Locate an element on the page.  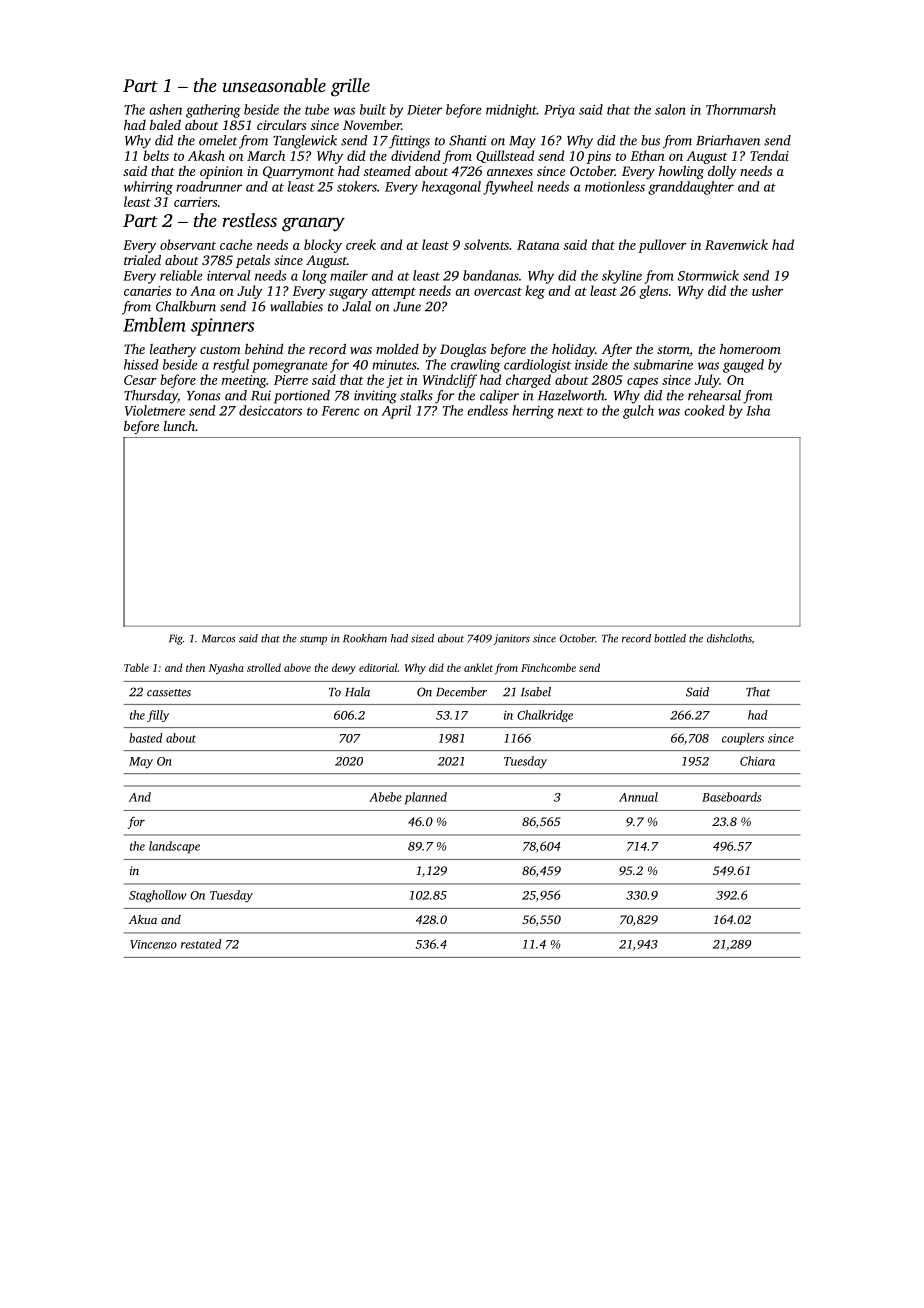
Thornmarsh is located at coordinates (741, 109).
